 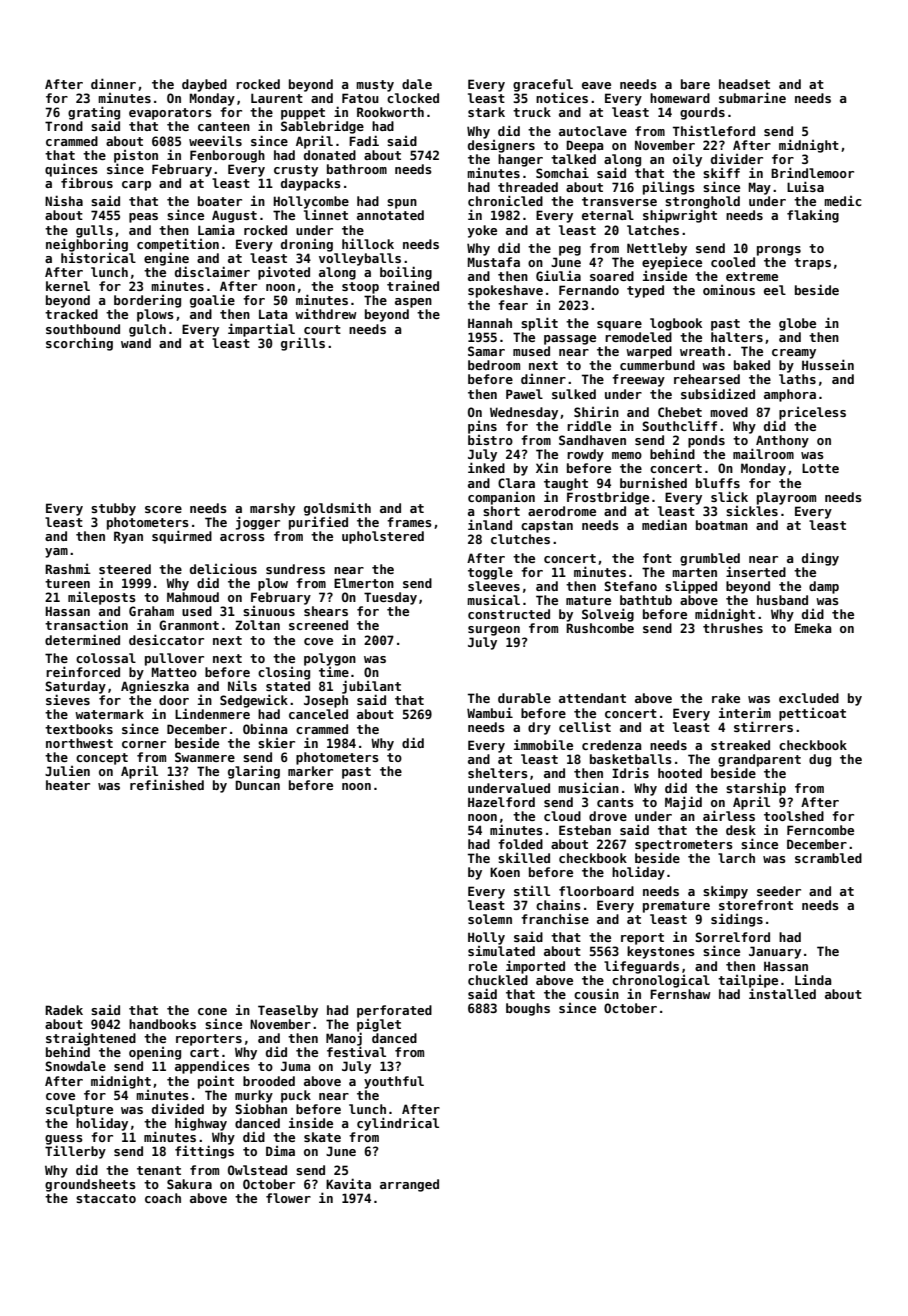 What do you see at coordinates (212, 301) in the screenshot?
I see `goalie` at bounding box center [212, 301].
